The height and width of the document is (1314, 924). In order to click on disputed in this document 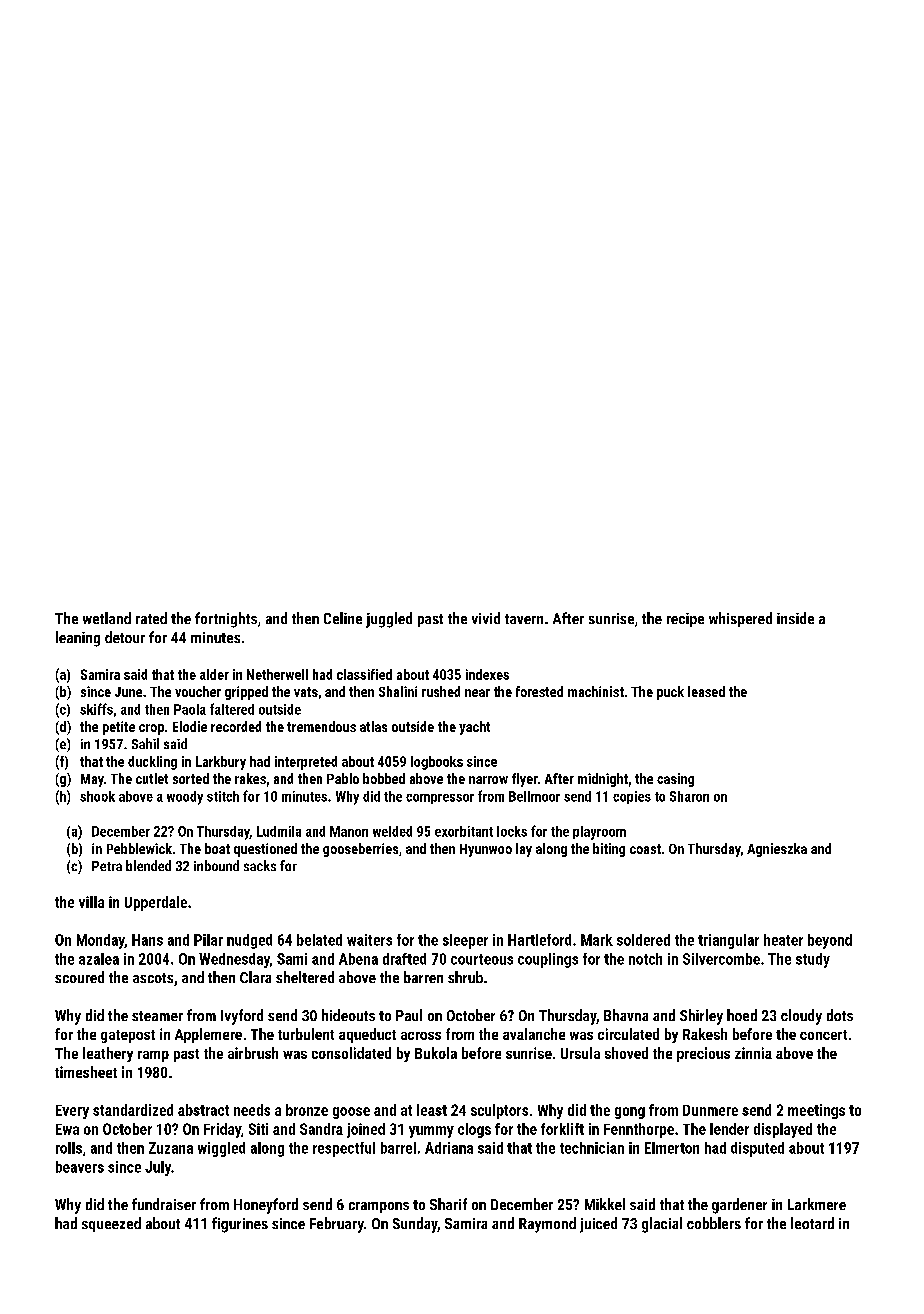, I will do `click(757, 1149)`.
